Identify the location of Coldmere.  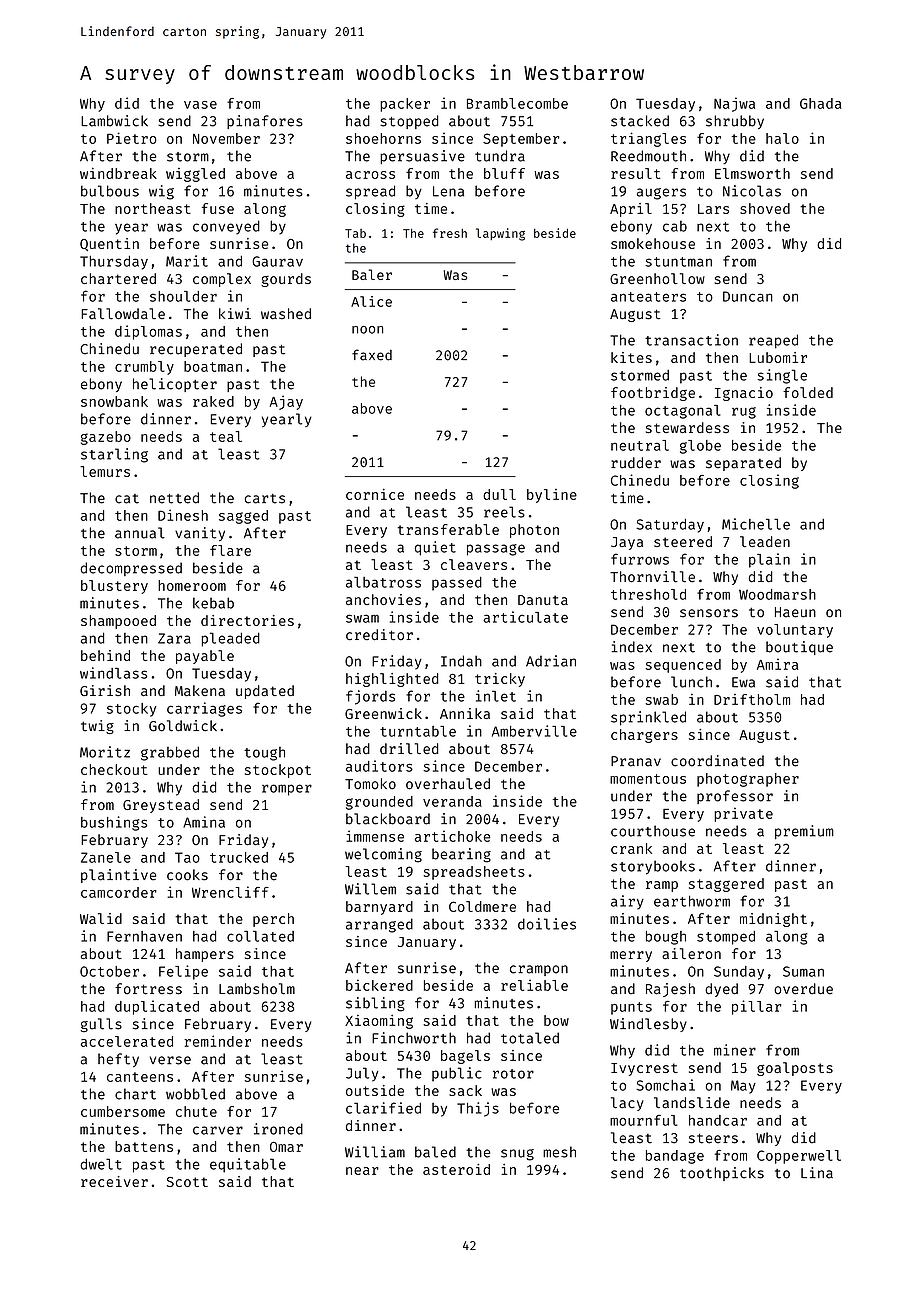
(482, 906).
